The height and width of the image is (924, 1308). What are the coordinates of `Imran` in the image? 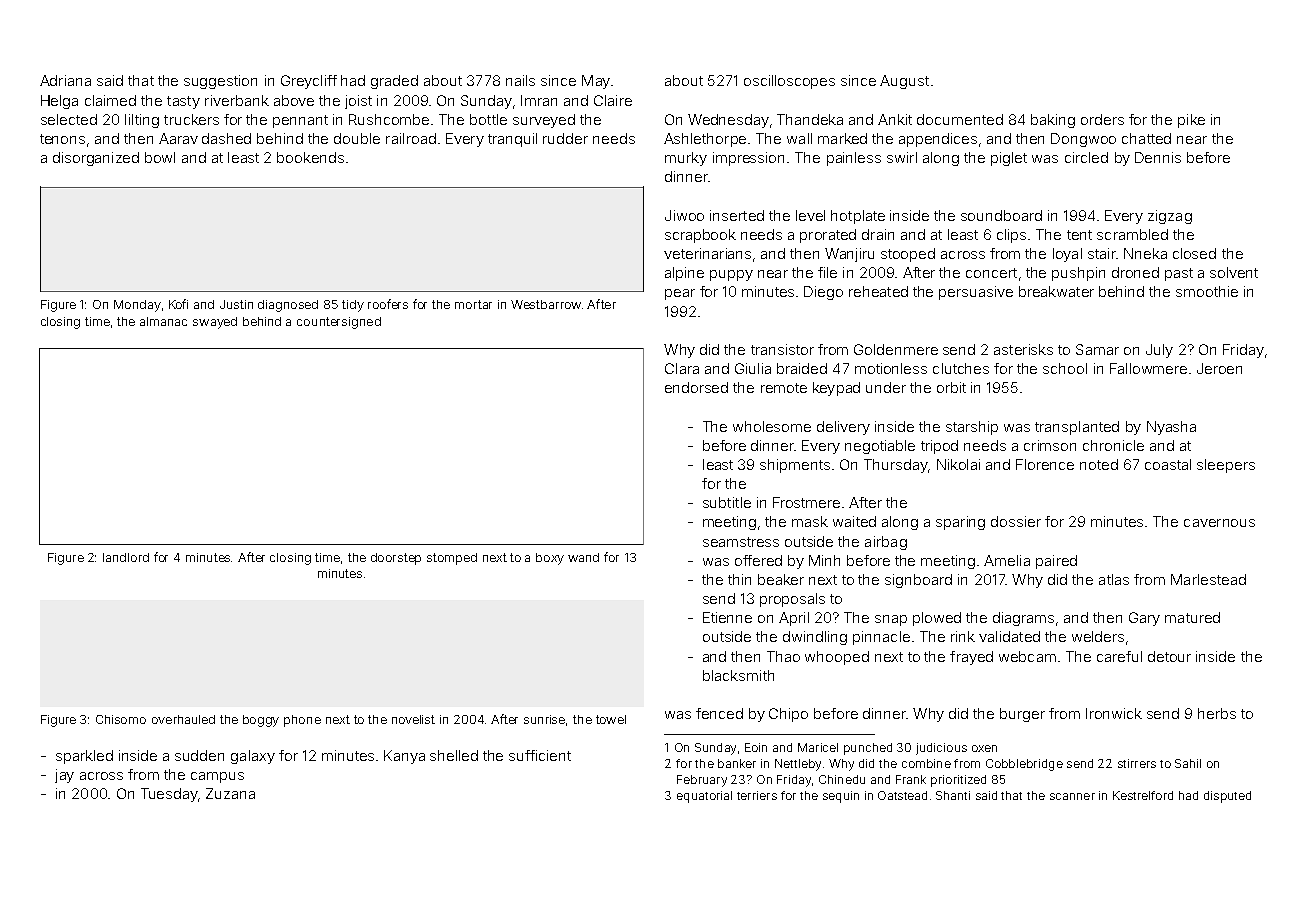 It's located at (539, 100).
